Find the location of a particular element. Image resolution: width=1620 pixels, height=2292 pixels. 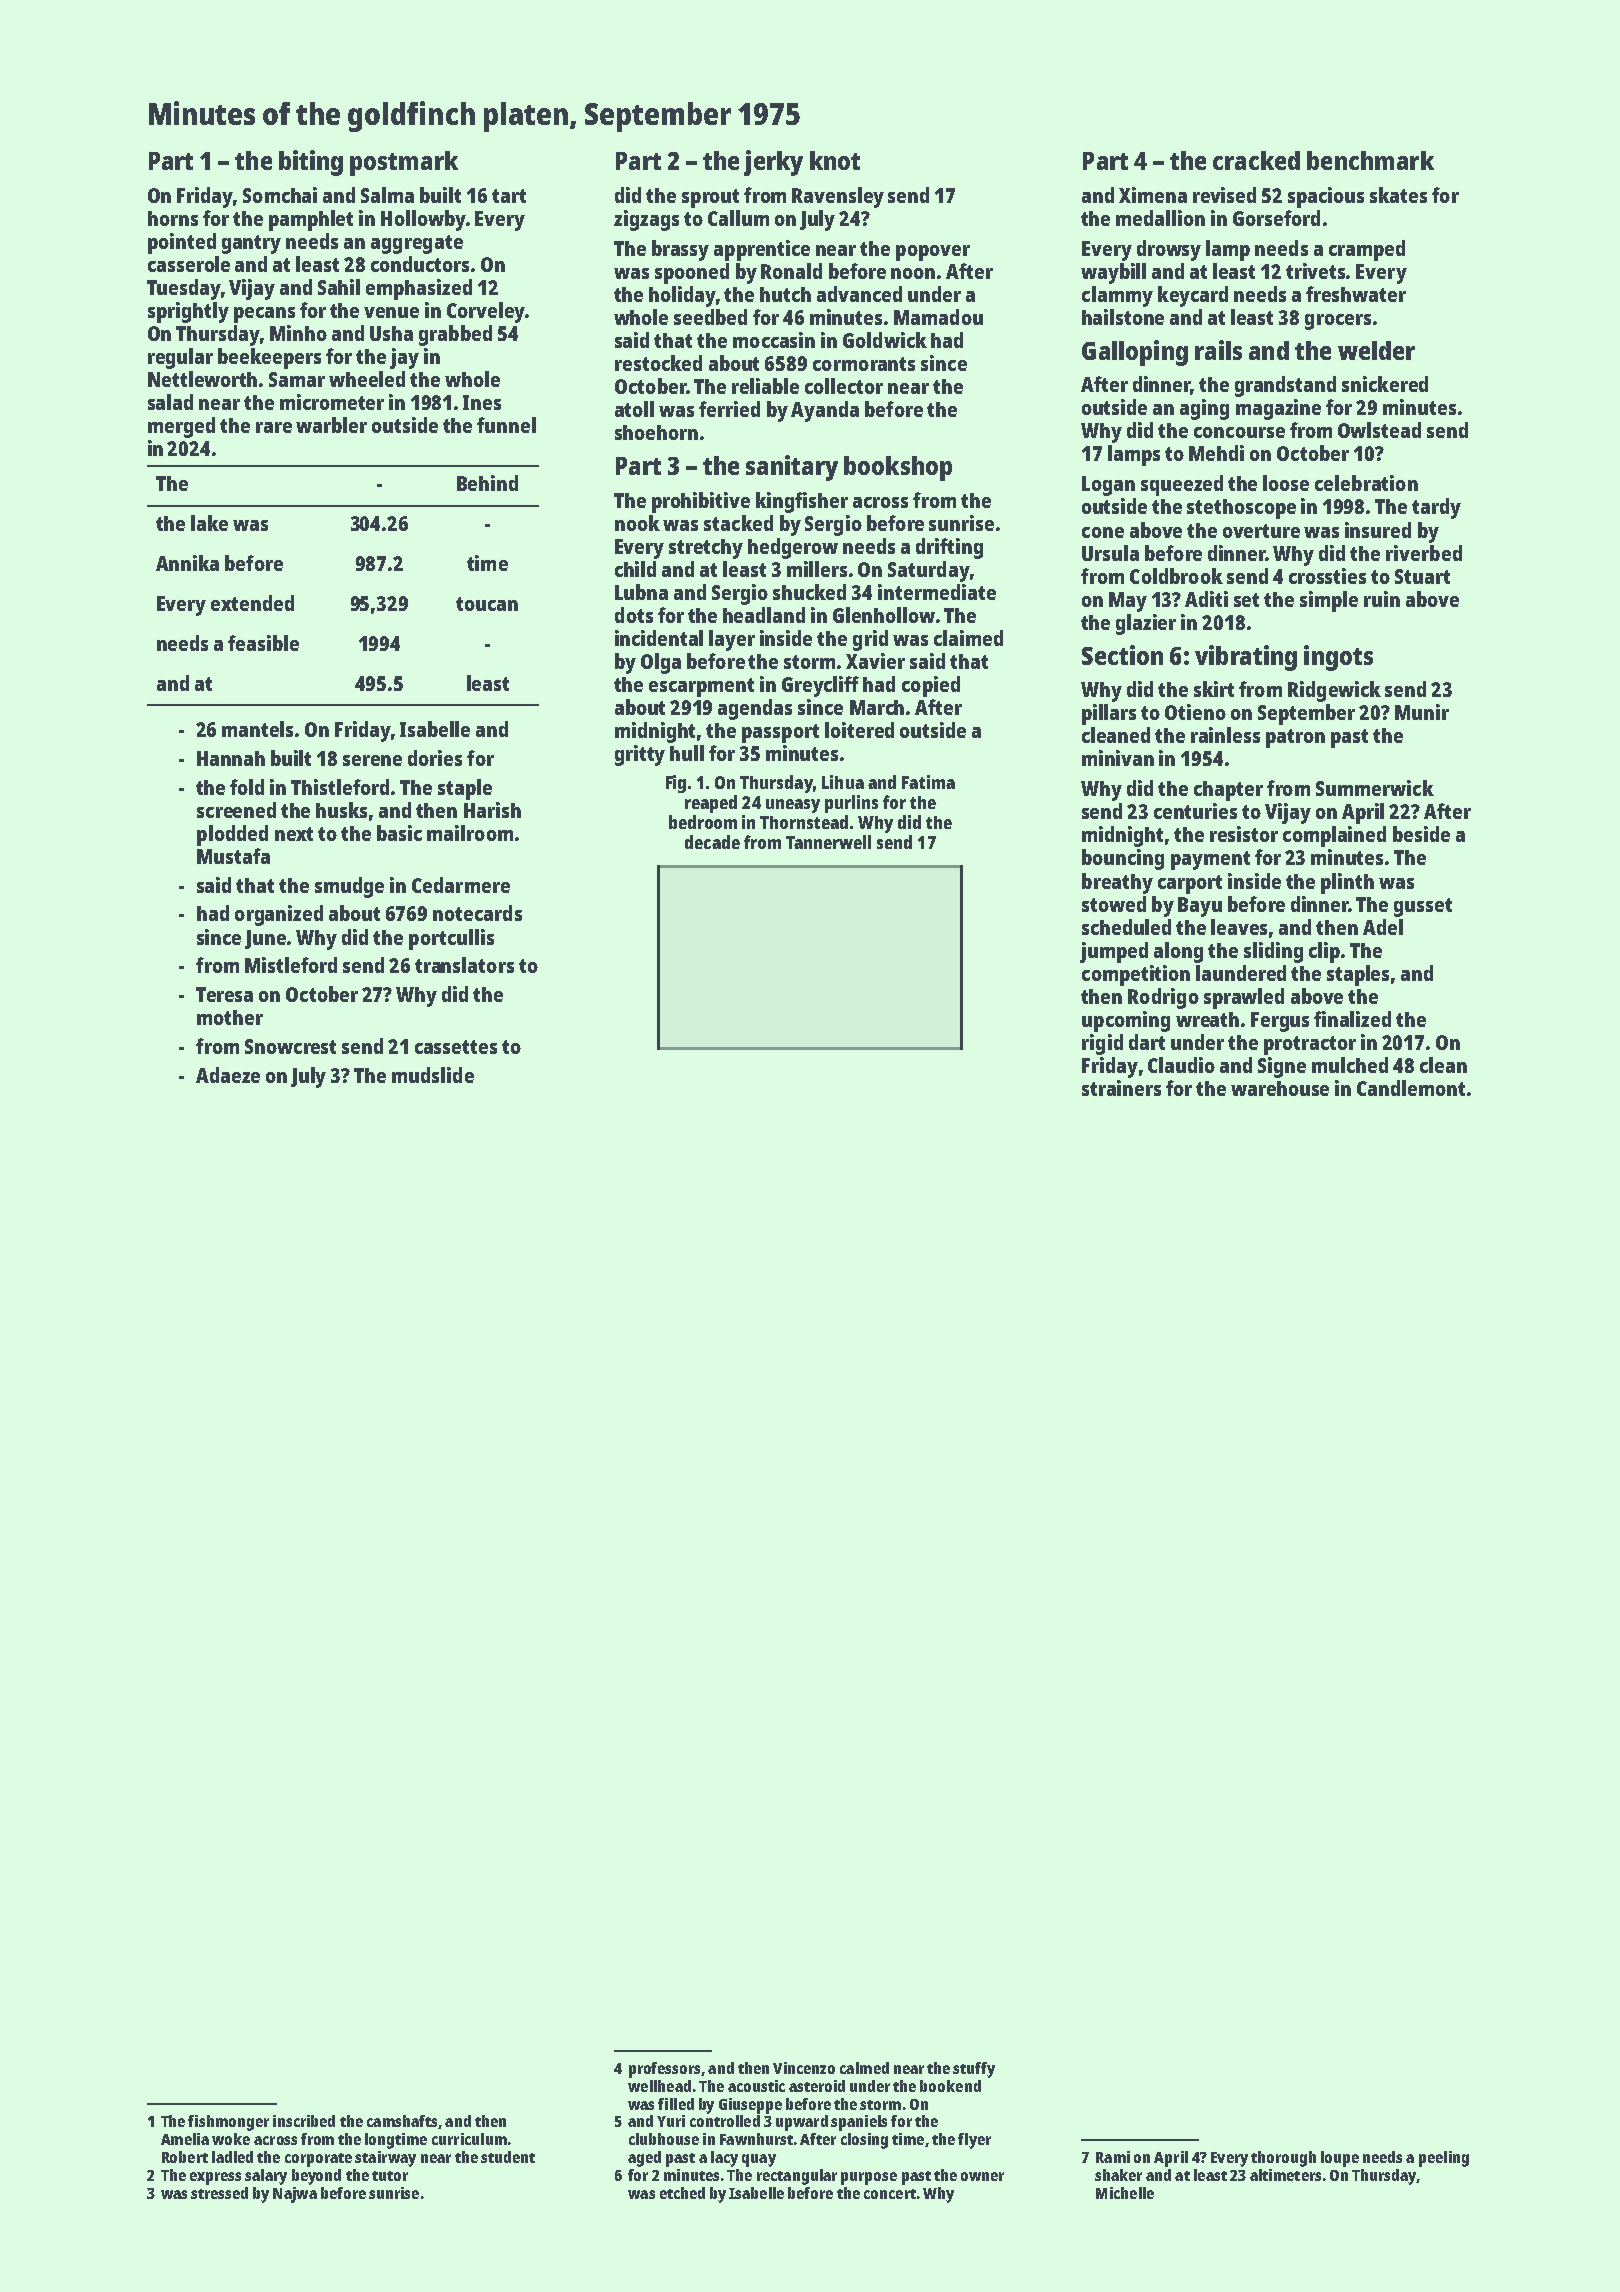

Candlemont is located at coordinates (1411, 1088).
